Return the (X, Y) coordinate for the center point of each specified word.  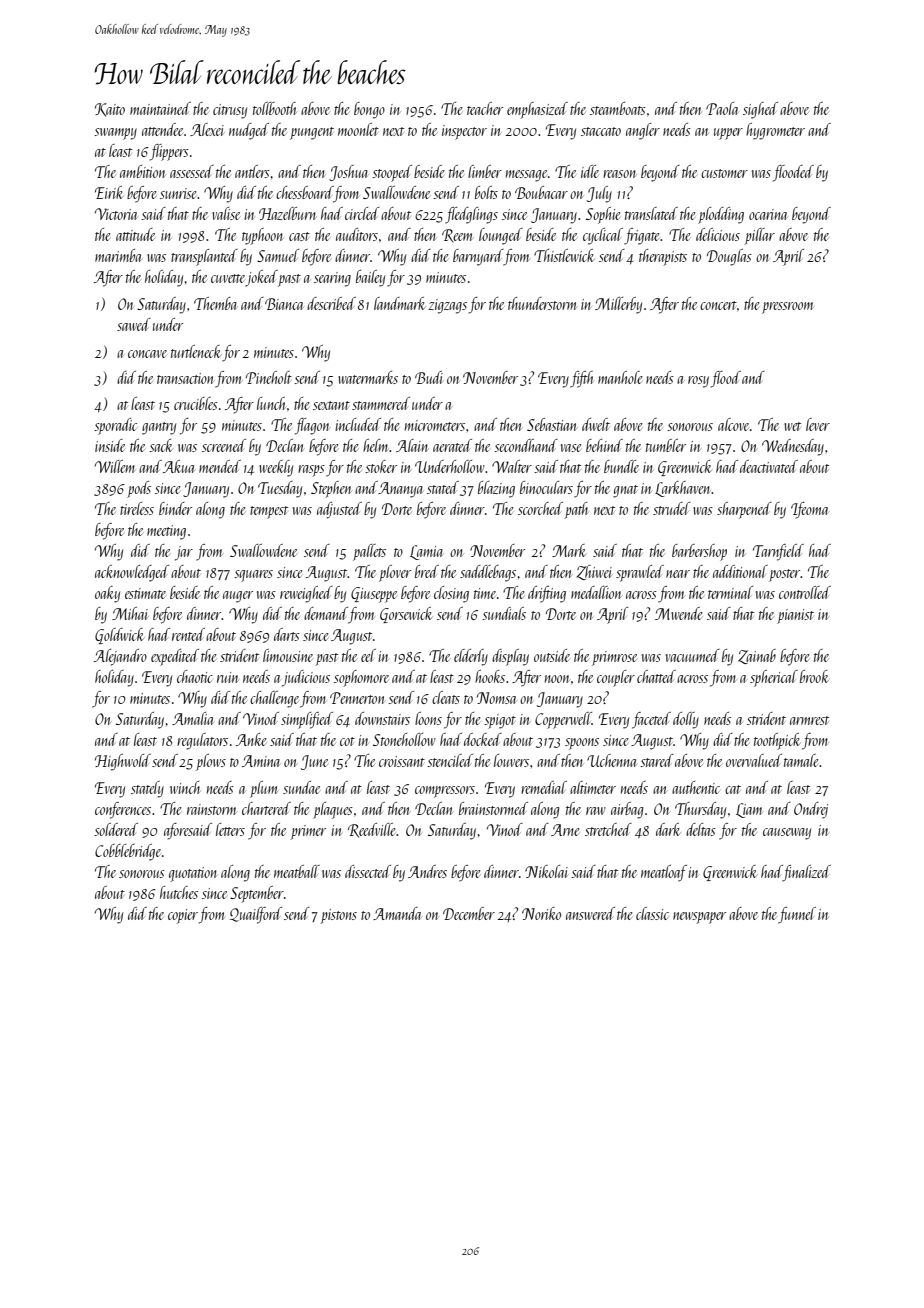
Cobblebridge (128, 852)
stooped (392, 173)
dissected (368, 871)
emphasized (537, 110)
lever (818, 424)
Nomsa (496, 698)
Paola (722, 108)
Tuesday (280, 489)
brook (814, 676)
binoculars (546, 487)
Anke (251, 739)
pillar (760, 236)
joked (262, 278)
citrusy (230, 111)
